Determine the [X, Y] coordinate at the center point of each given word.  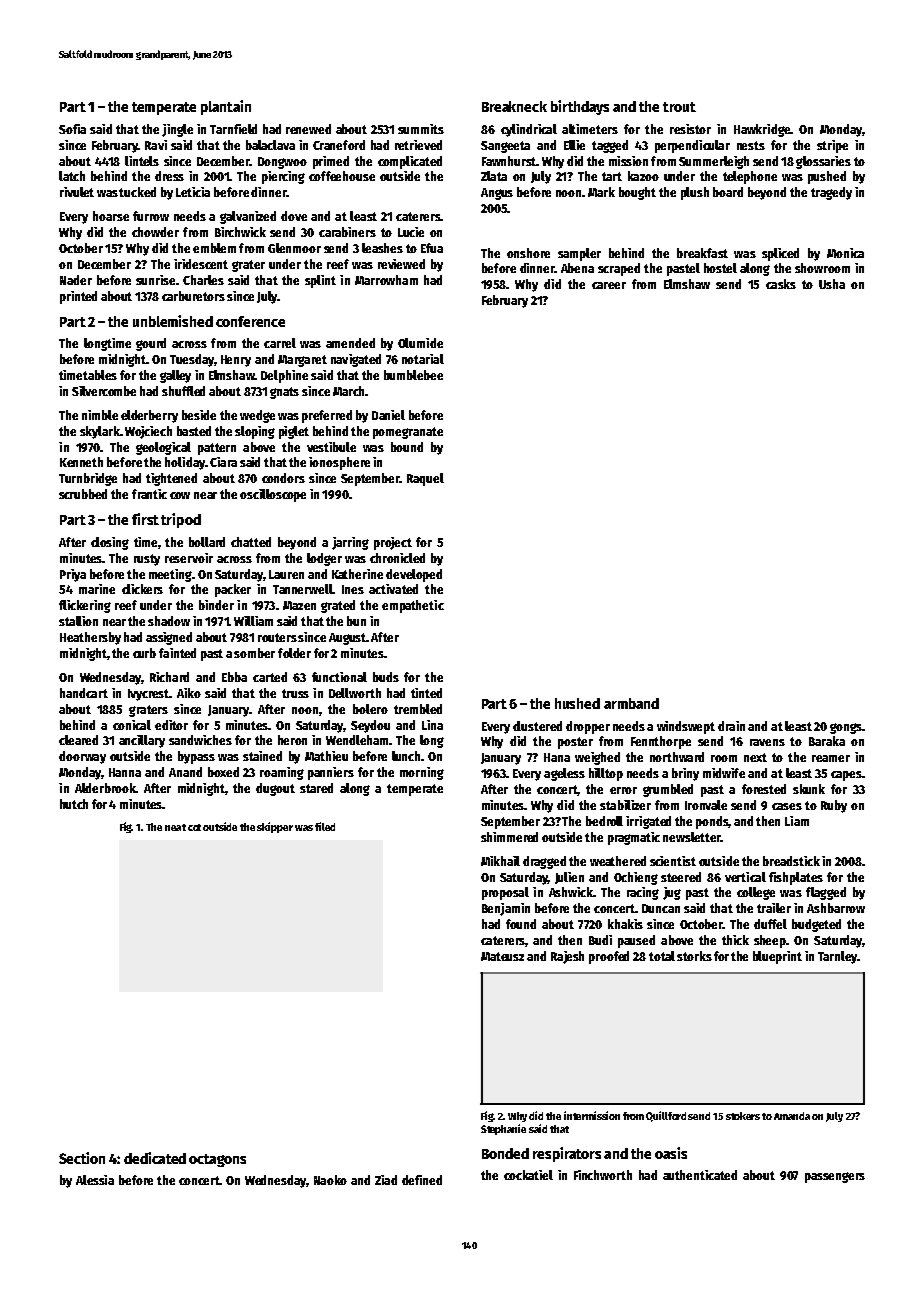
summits [421, 129]
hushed [577, 703]
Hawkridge [762, 130]
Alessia [95, 1180]
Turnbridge [88, 479]
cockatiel [528, 1175]
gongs [846, 728]
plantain [226, 107]
